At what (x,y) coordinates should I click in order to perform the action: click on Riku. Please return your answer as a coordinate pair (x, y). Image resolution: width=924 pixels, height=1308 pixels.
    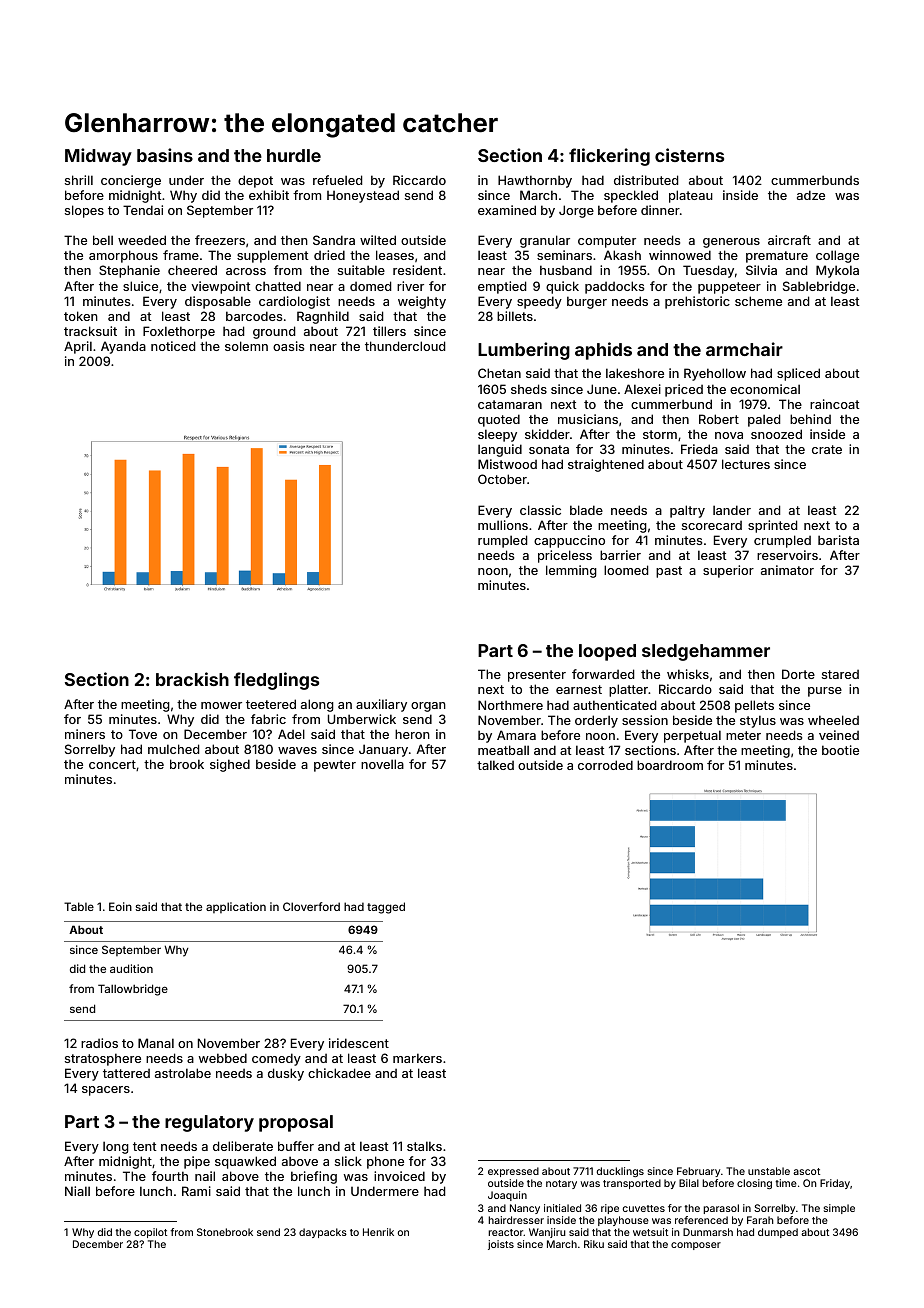
    Looking at the image, I should click on (594, 1244).
